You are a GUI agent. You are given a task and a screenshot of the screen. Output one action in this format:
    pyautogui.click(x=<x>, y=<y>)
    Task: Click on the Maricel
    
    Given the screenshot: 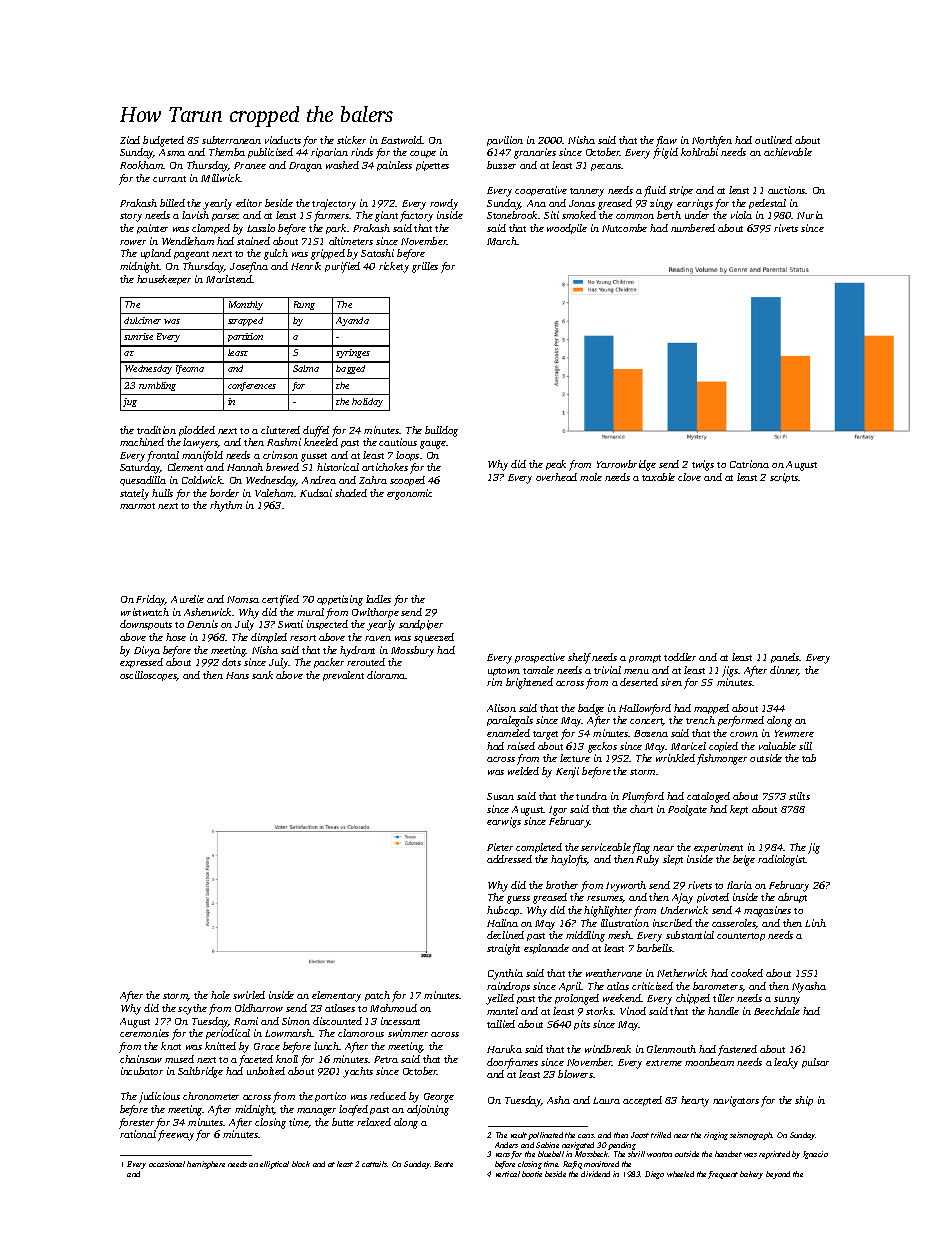 What is the action you would take?
    pyautogui.click(x=688, y=746)
